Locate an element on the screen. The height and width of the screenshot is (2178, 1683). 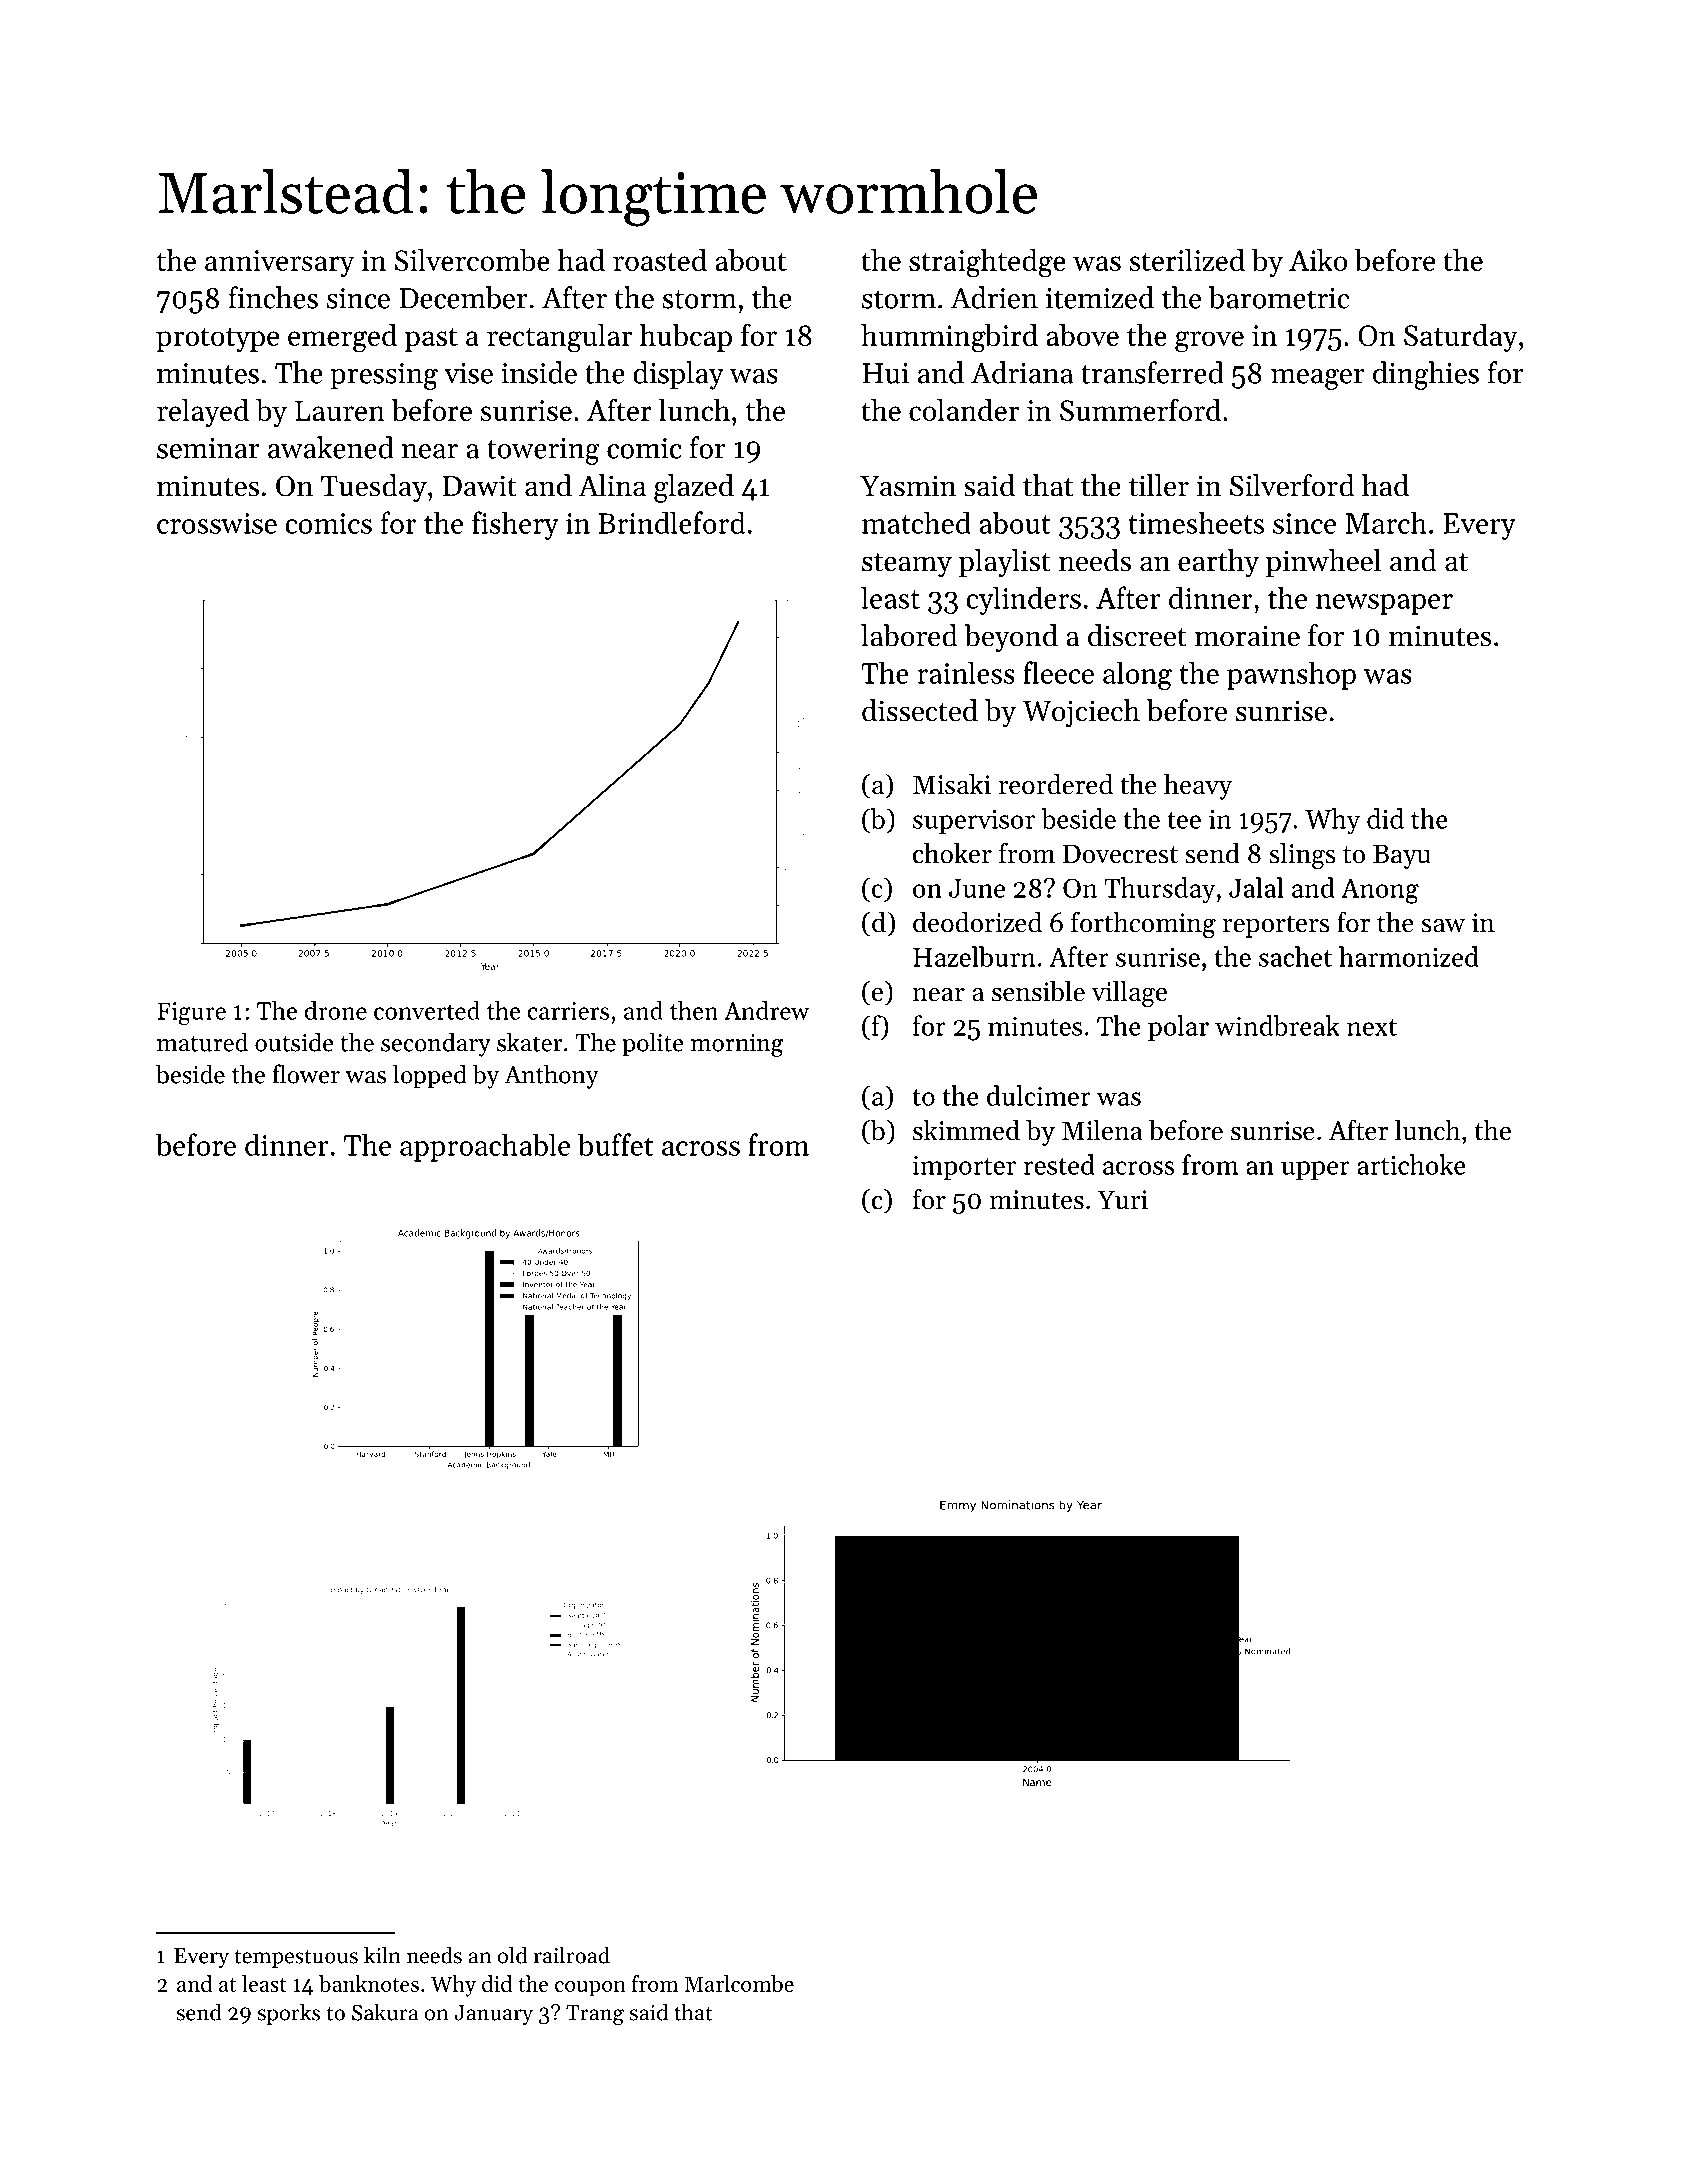
sterilized is located at coordinates (1187, 260).
